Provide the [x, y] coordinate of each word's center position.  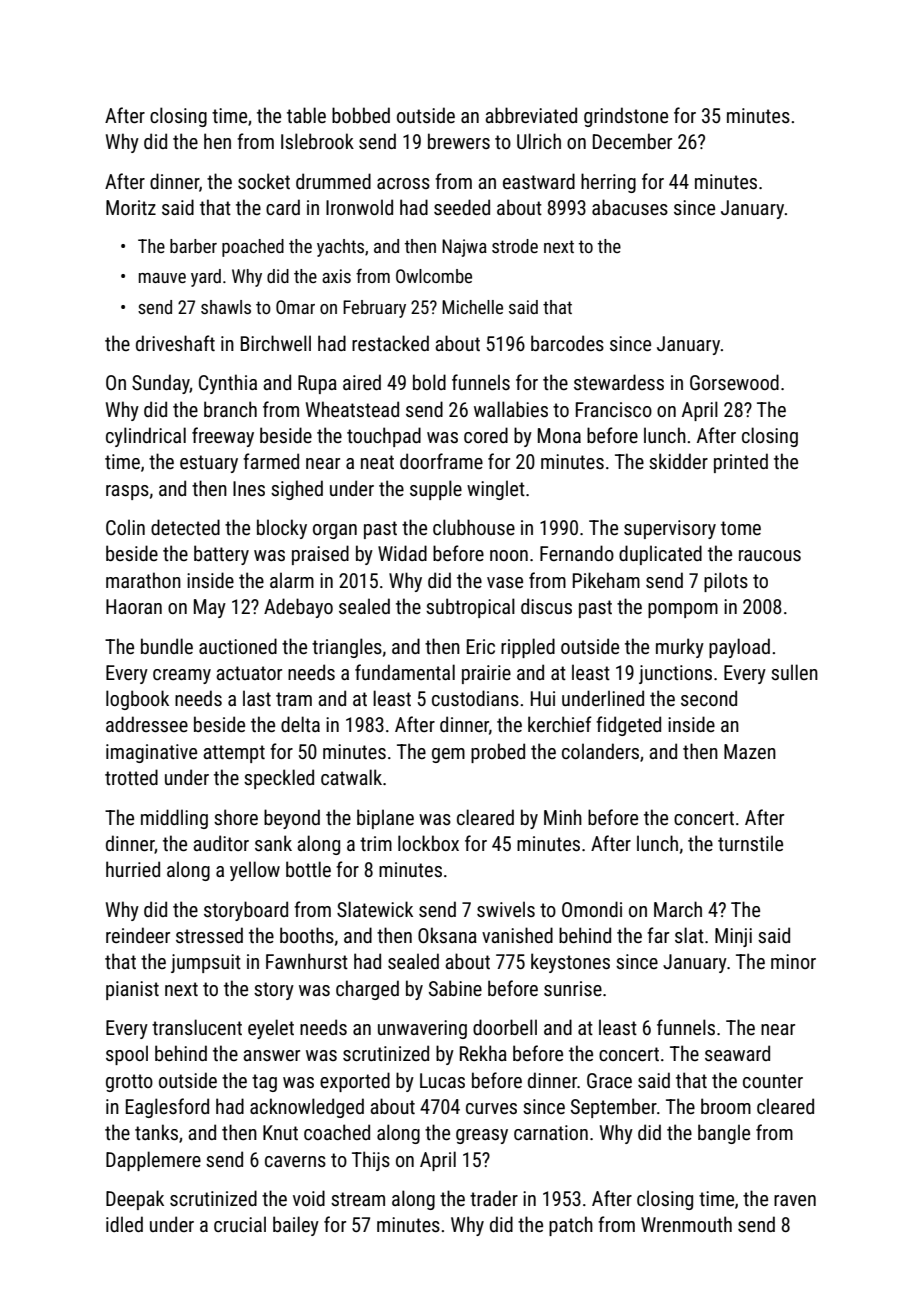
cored [486, 435]
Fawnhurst [307, 961]
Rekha [483, 1053]
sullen [794, 672]
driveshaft [175, 343]
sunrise [573, 988]
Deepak [135, 1200]
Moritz [131, 207]
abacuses [630, 207]
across [403, 183]
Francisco [614, 409]
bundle [167, 646]
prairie [486, 674]
